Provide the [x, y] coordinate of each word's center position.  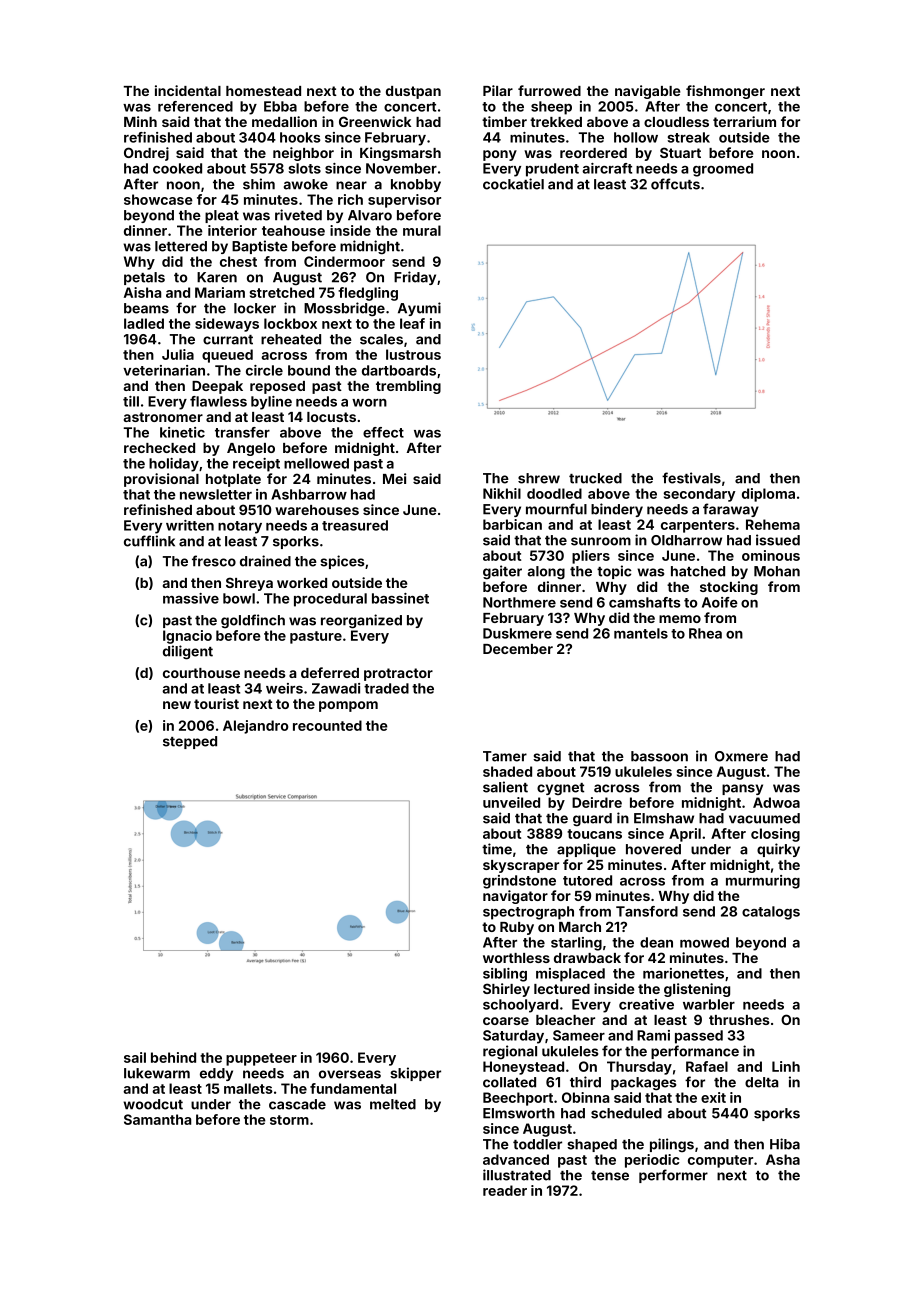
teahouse [293, 230]
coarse [506, 1021]
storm [289, 1120]
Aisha [142, 292]
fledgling [368, 294]
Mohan [777, 571]
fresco [214, 561]
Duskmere [517, 633]
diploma [768, 495]
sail [135, 1057]
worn [369, 403]
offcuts [675, 184]
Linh [786, 1066]
